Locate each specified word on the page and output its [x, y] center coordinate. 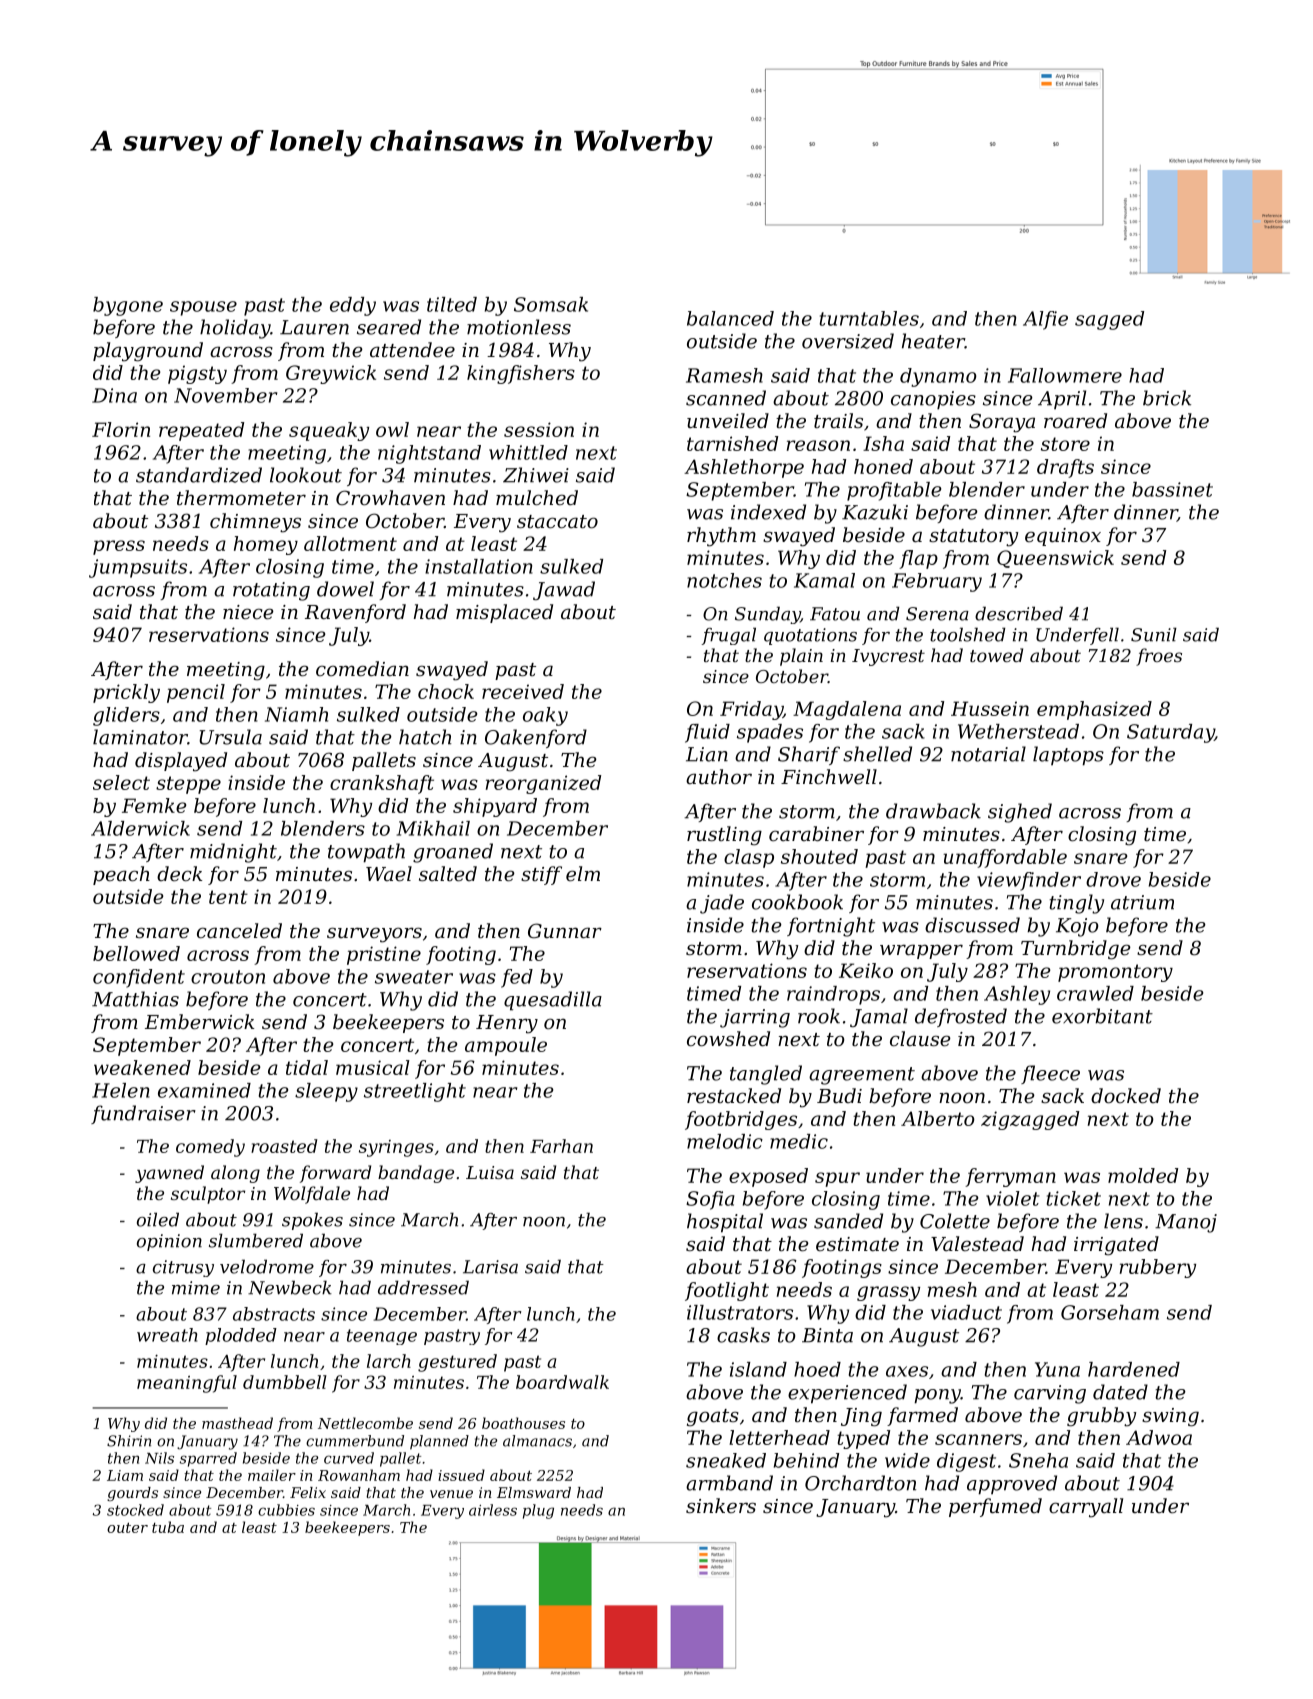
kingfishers [521, 374]
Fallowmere [1065, 375]
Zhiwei [536, 475]
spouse [203, 308]
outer [127, 1528]
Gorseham [1110, 1312]
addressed [423, 1287]
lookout [306, 475]
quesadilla [553, 1001]
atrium [1142, 902]
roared [1075, 421]
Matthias [135, 999]
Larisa [490, 1267]
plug [538, 1511]
